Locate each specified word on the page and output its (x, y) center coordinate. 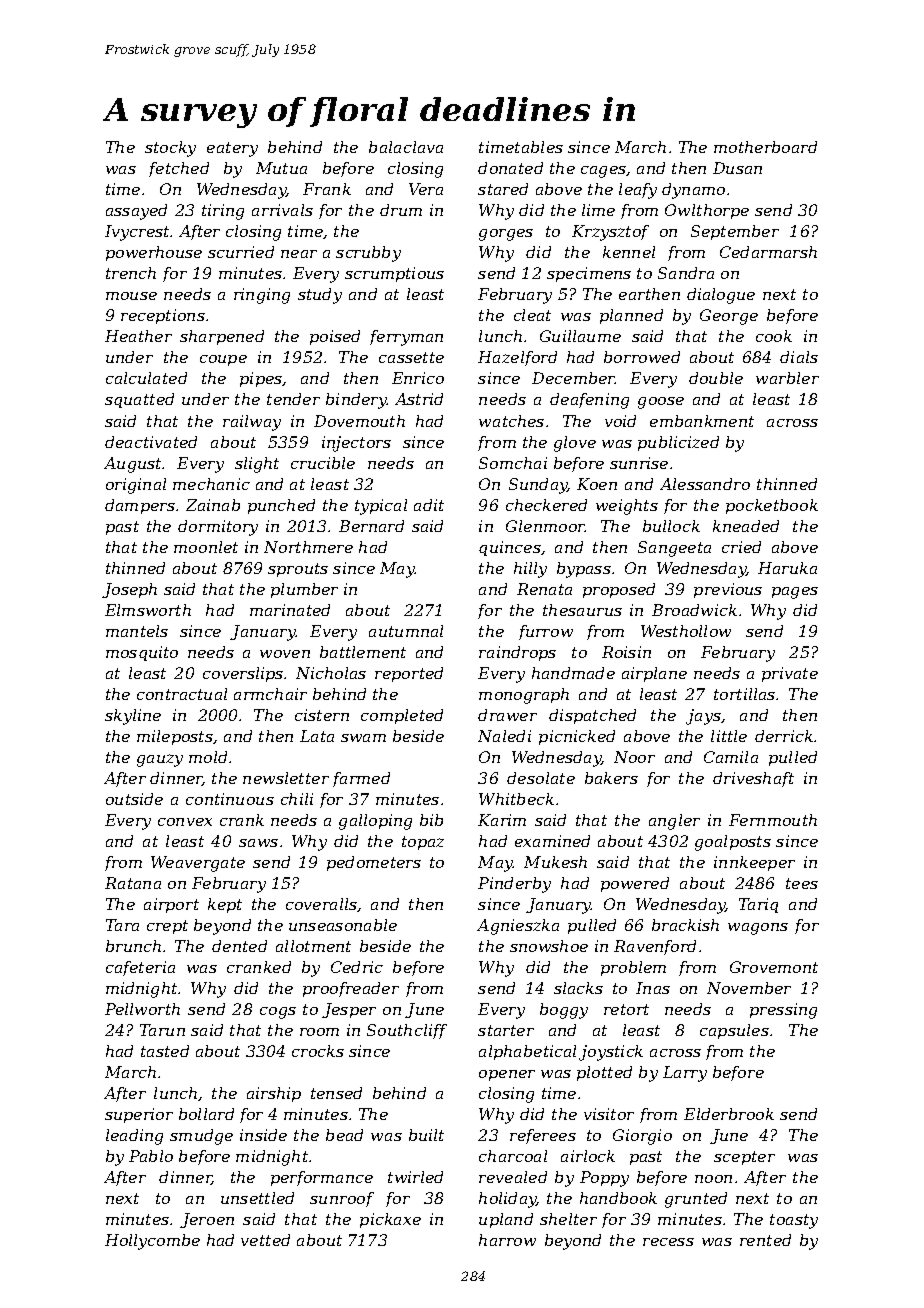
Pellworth (142, 1009)
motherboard (765, 147)
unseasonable (343, 925)
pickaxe (390, 1220)
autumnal (406, 631)
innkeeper (754, 863)
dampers (140, 506)
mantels (137, 631)
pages (795, 593)
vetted (265, 1240)
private (790, 674)
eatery (232, 149)
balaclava (406, 147)
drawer (507, 715)
